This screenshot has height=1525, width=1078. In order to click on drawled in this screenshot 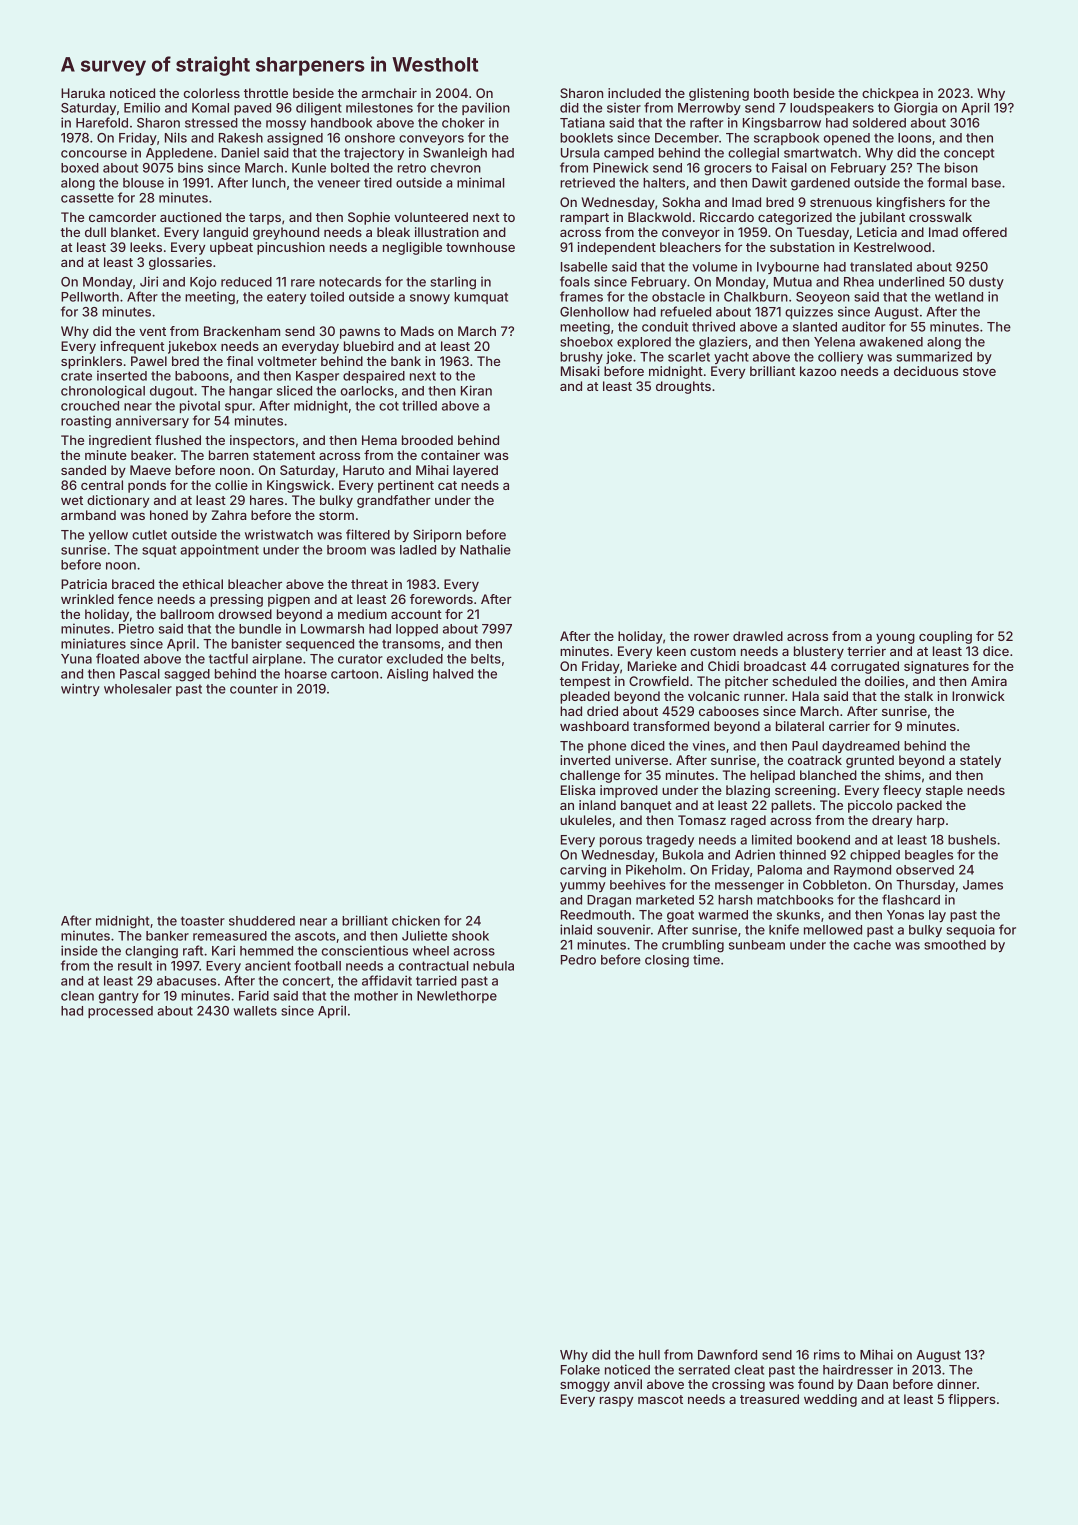, I will do `click(758, 636)`.
